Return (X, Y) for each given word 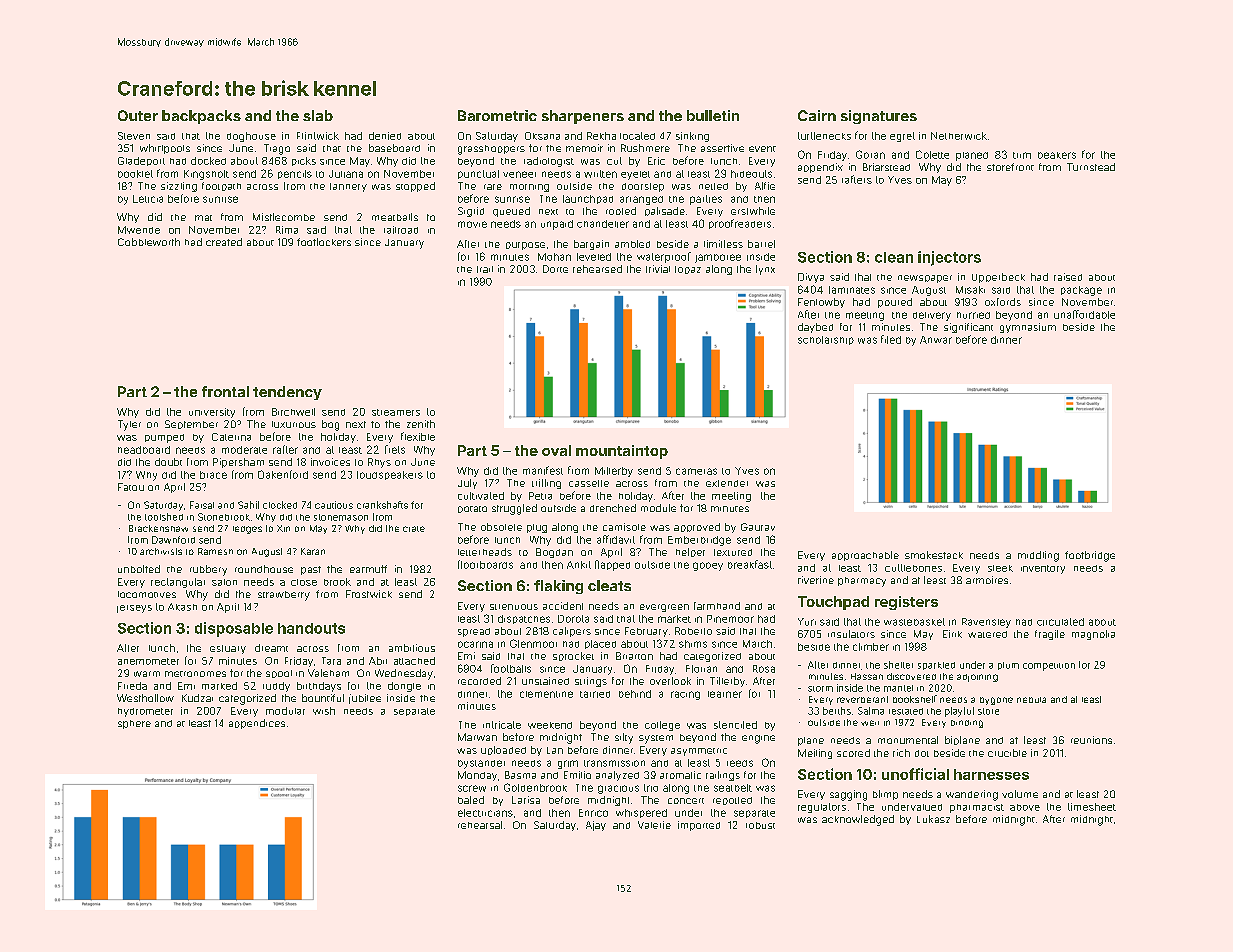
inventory (1043, 569)
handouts (311, 628)
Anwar (936, 340)
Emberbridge (699, 541)
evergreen (664, 608)
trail (485, 269)
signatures (879, 117)
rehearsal (480, 825)
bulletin (713, 115)
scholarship (826, 340)
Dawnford (173, 540)
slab (318, 115)
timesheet (1092, 807)
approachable (865, 556)
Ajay (596, 826)
